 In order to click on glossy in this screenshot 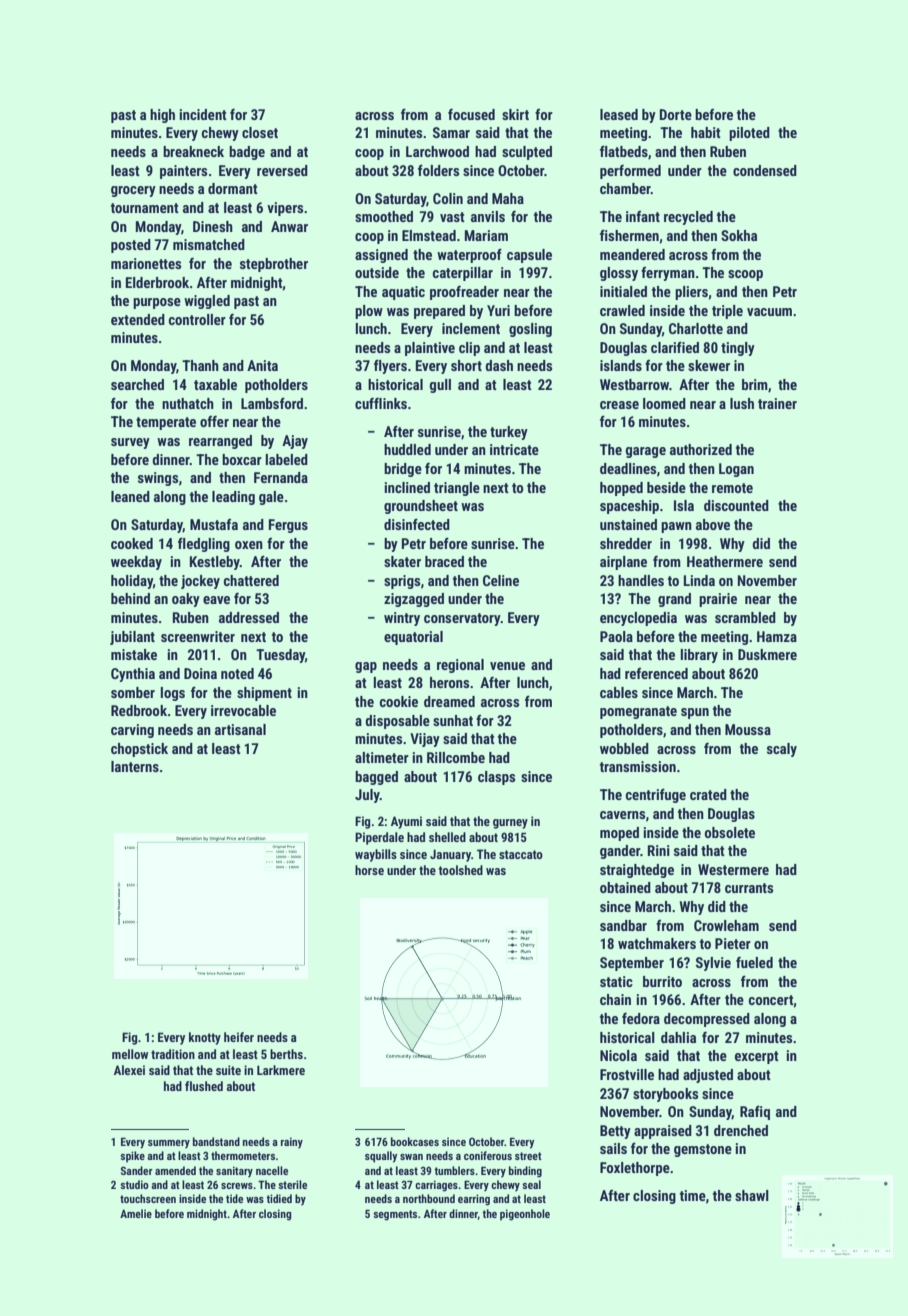, I will do `click(619, 274)`.
